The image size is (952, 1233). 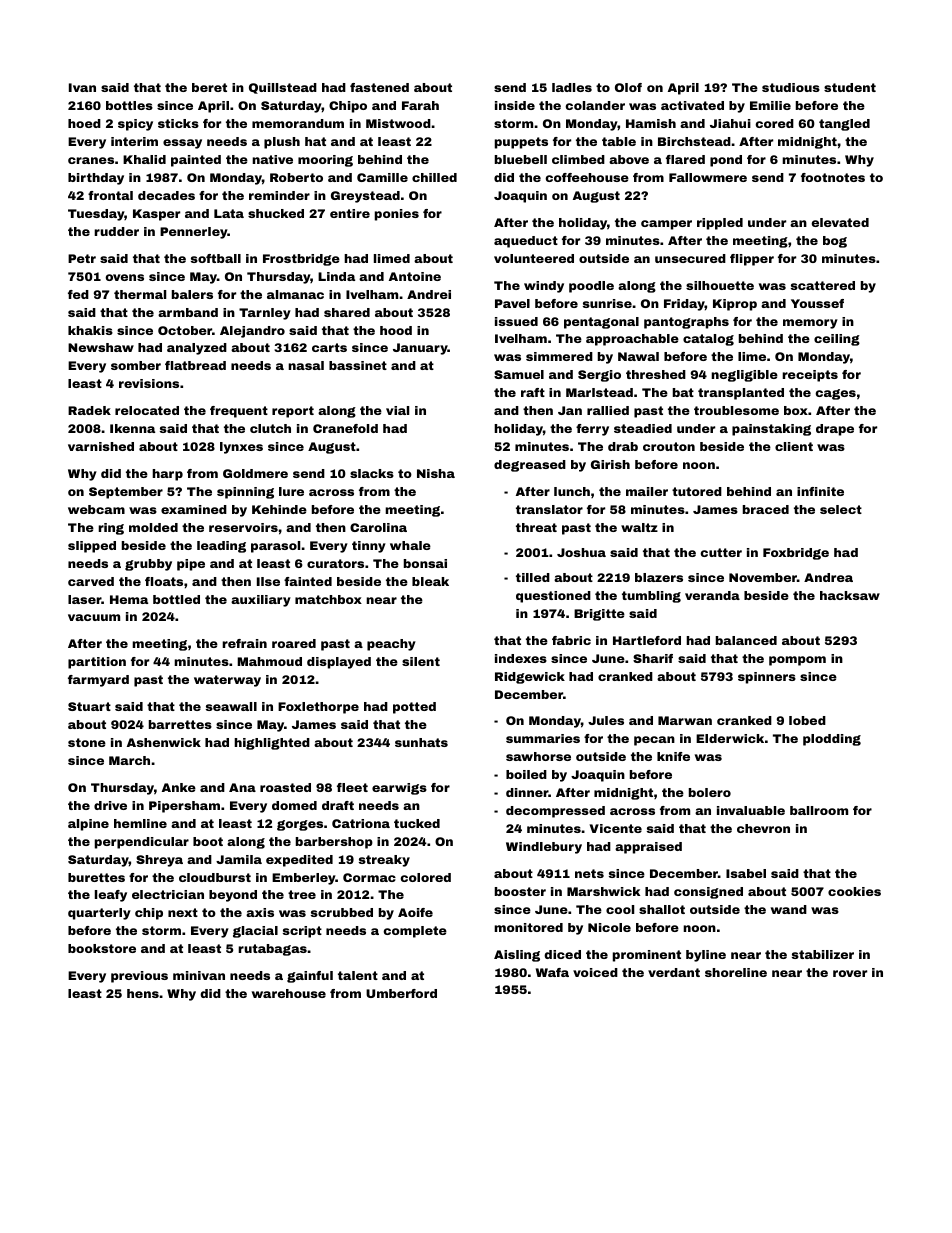 What do you see at coordinates (572, 87) in the screenshot?
I see `ladles` at bounding box center [572, 87].
